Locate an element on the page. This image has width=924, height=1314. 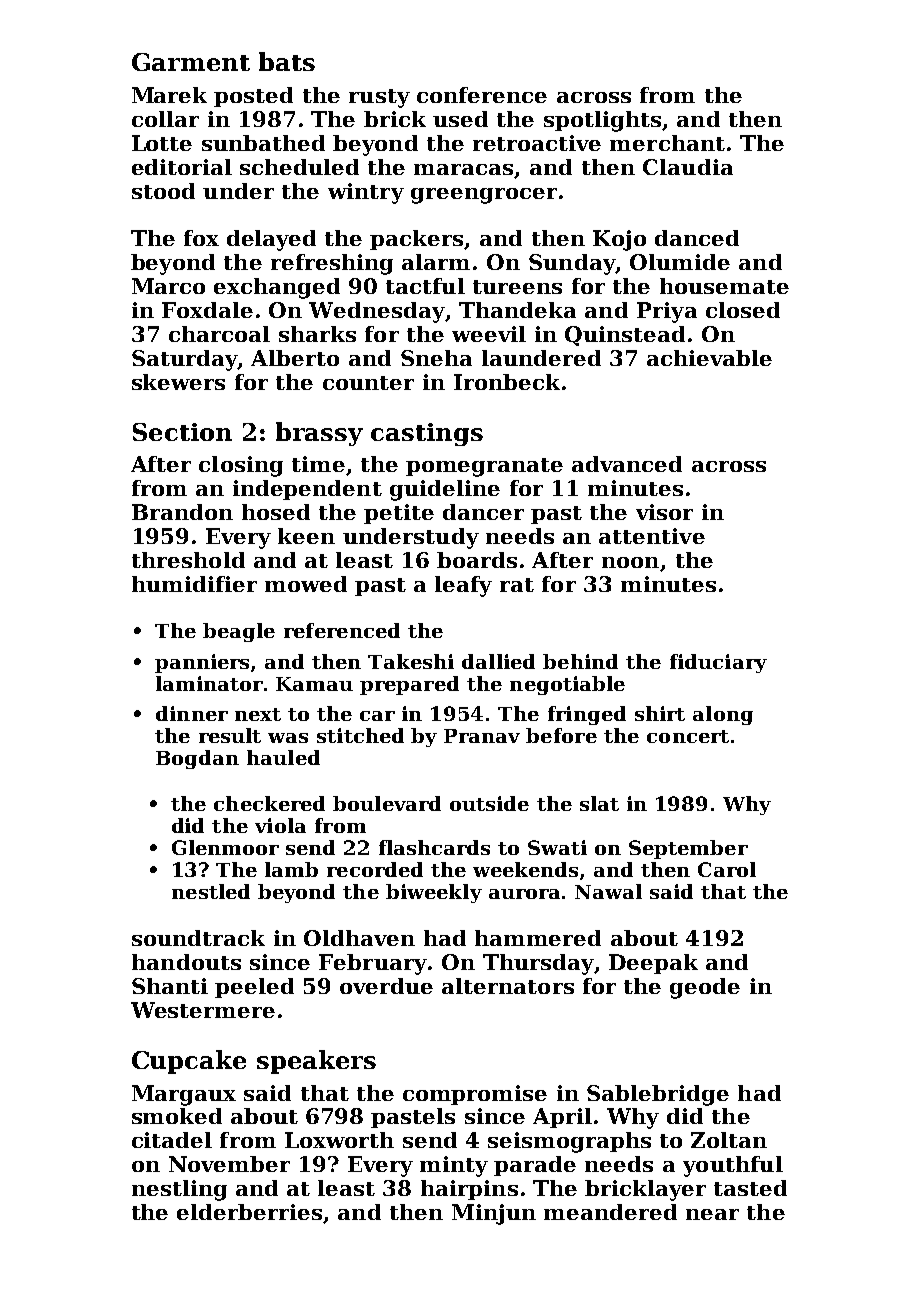
greengrocer is located at coordinates (484, 196).
